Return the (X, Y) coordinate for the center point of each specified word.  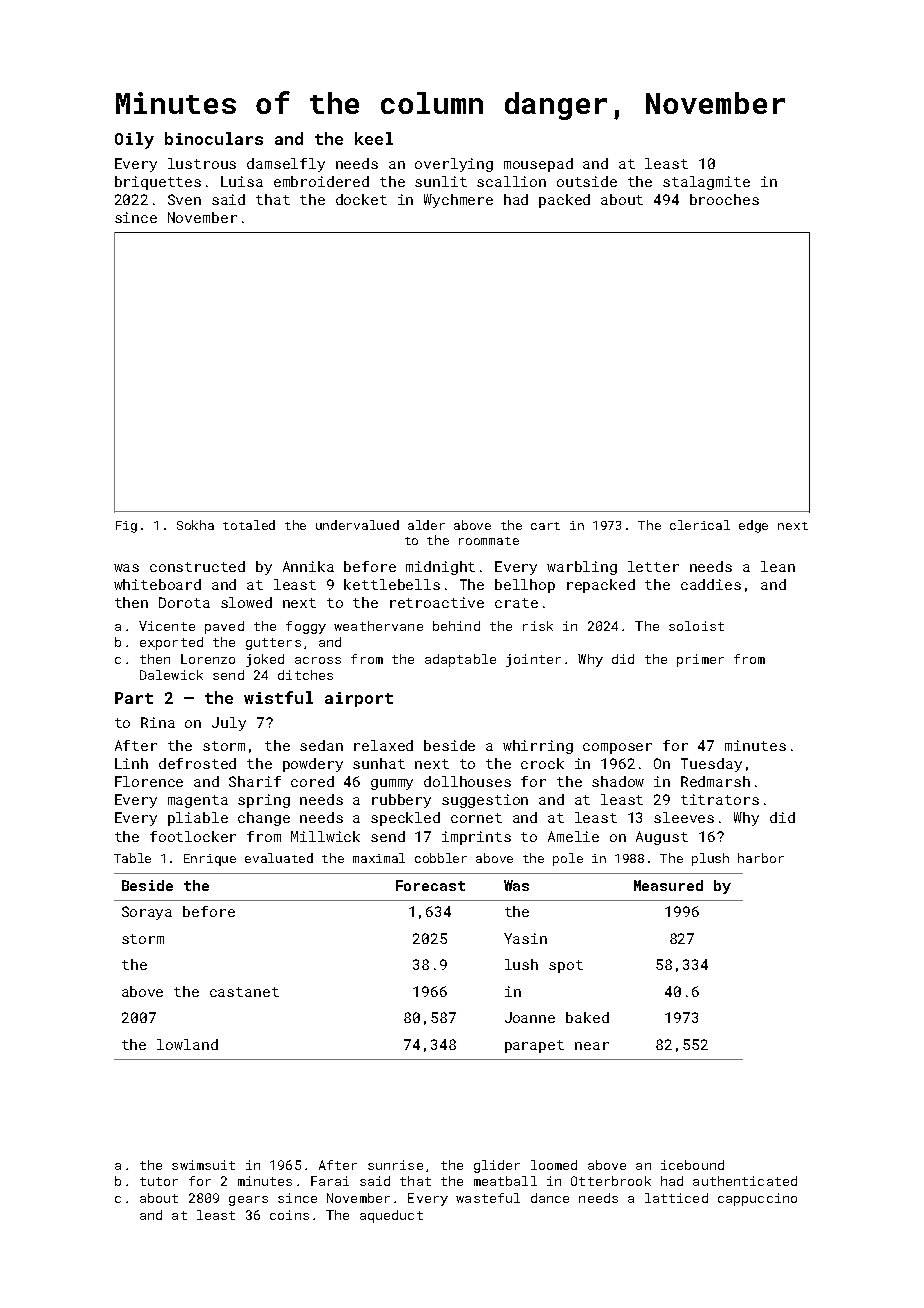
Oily (134, 140)
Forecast (430, 885)
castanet (244, 992)
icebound (692, 1165)
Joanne (530, 1017)
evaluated (279, 858)
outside (587, 181)
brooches (724, 199)
